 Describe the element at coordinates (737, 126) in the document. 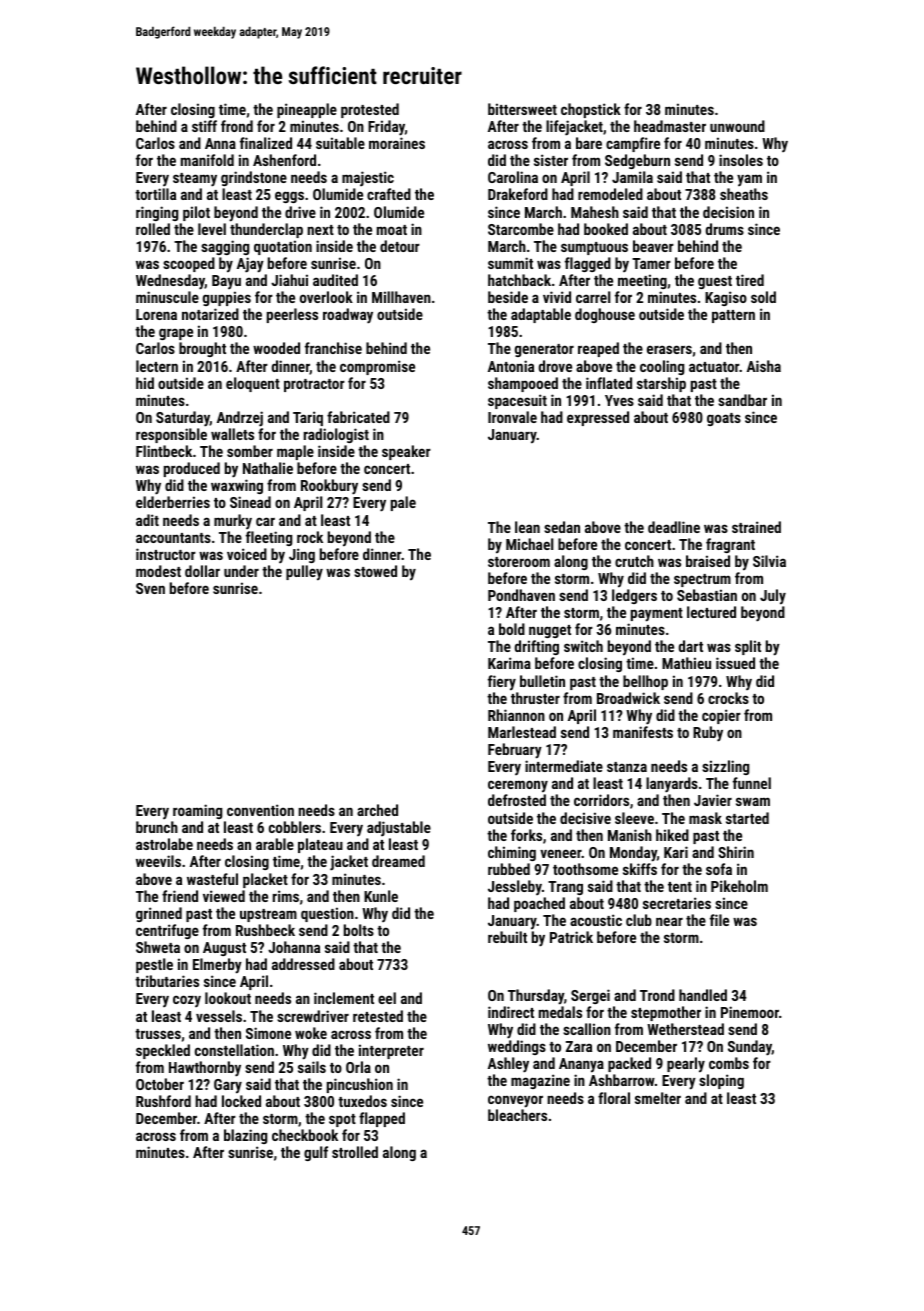

I see `unwound` at that location.
